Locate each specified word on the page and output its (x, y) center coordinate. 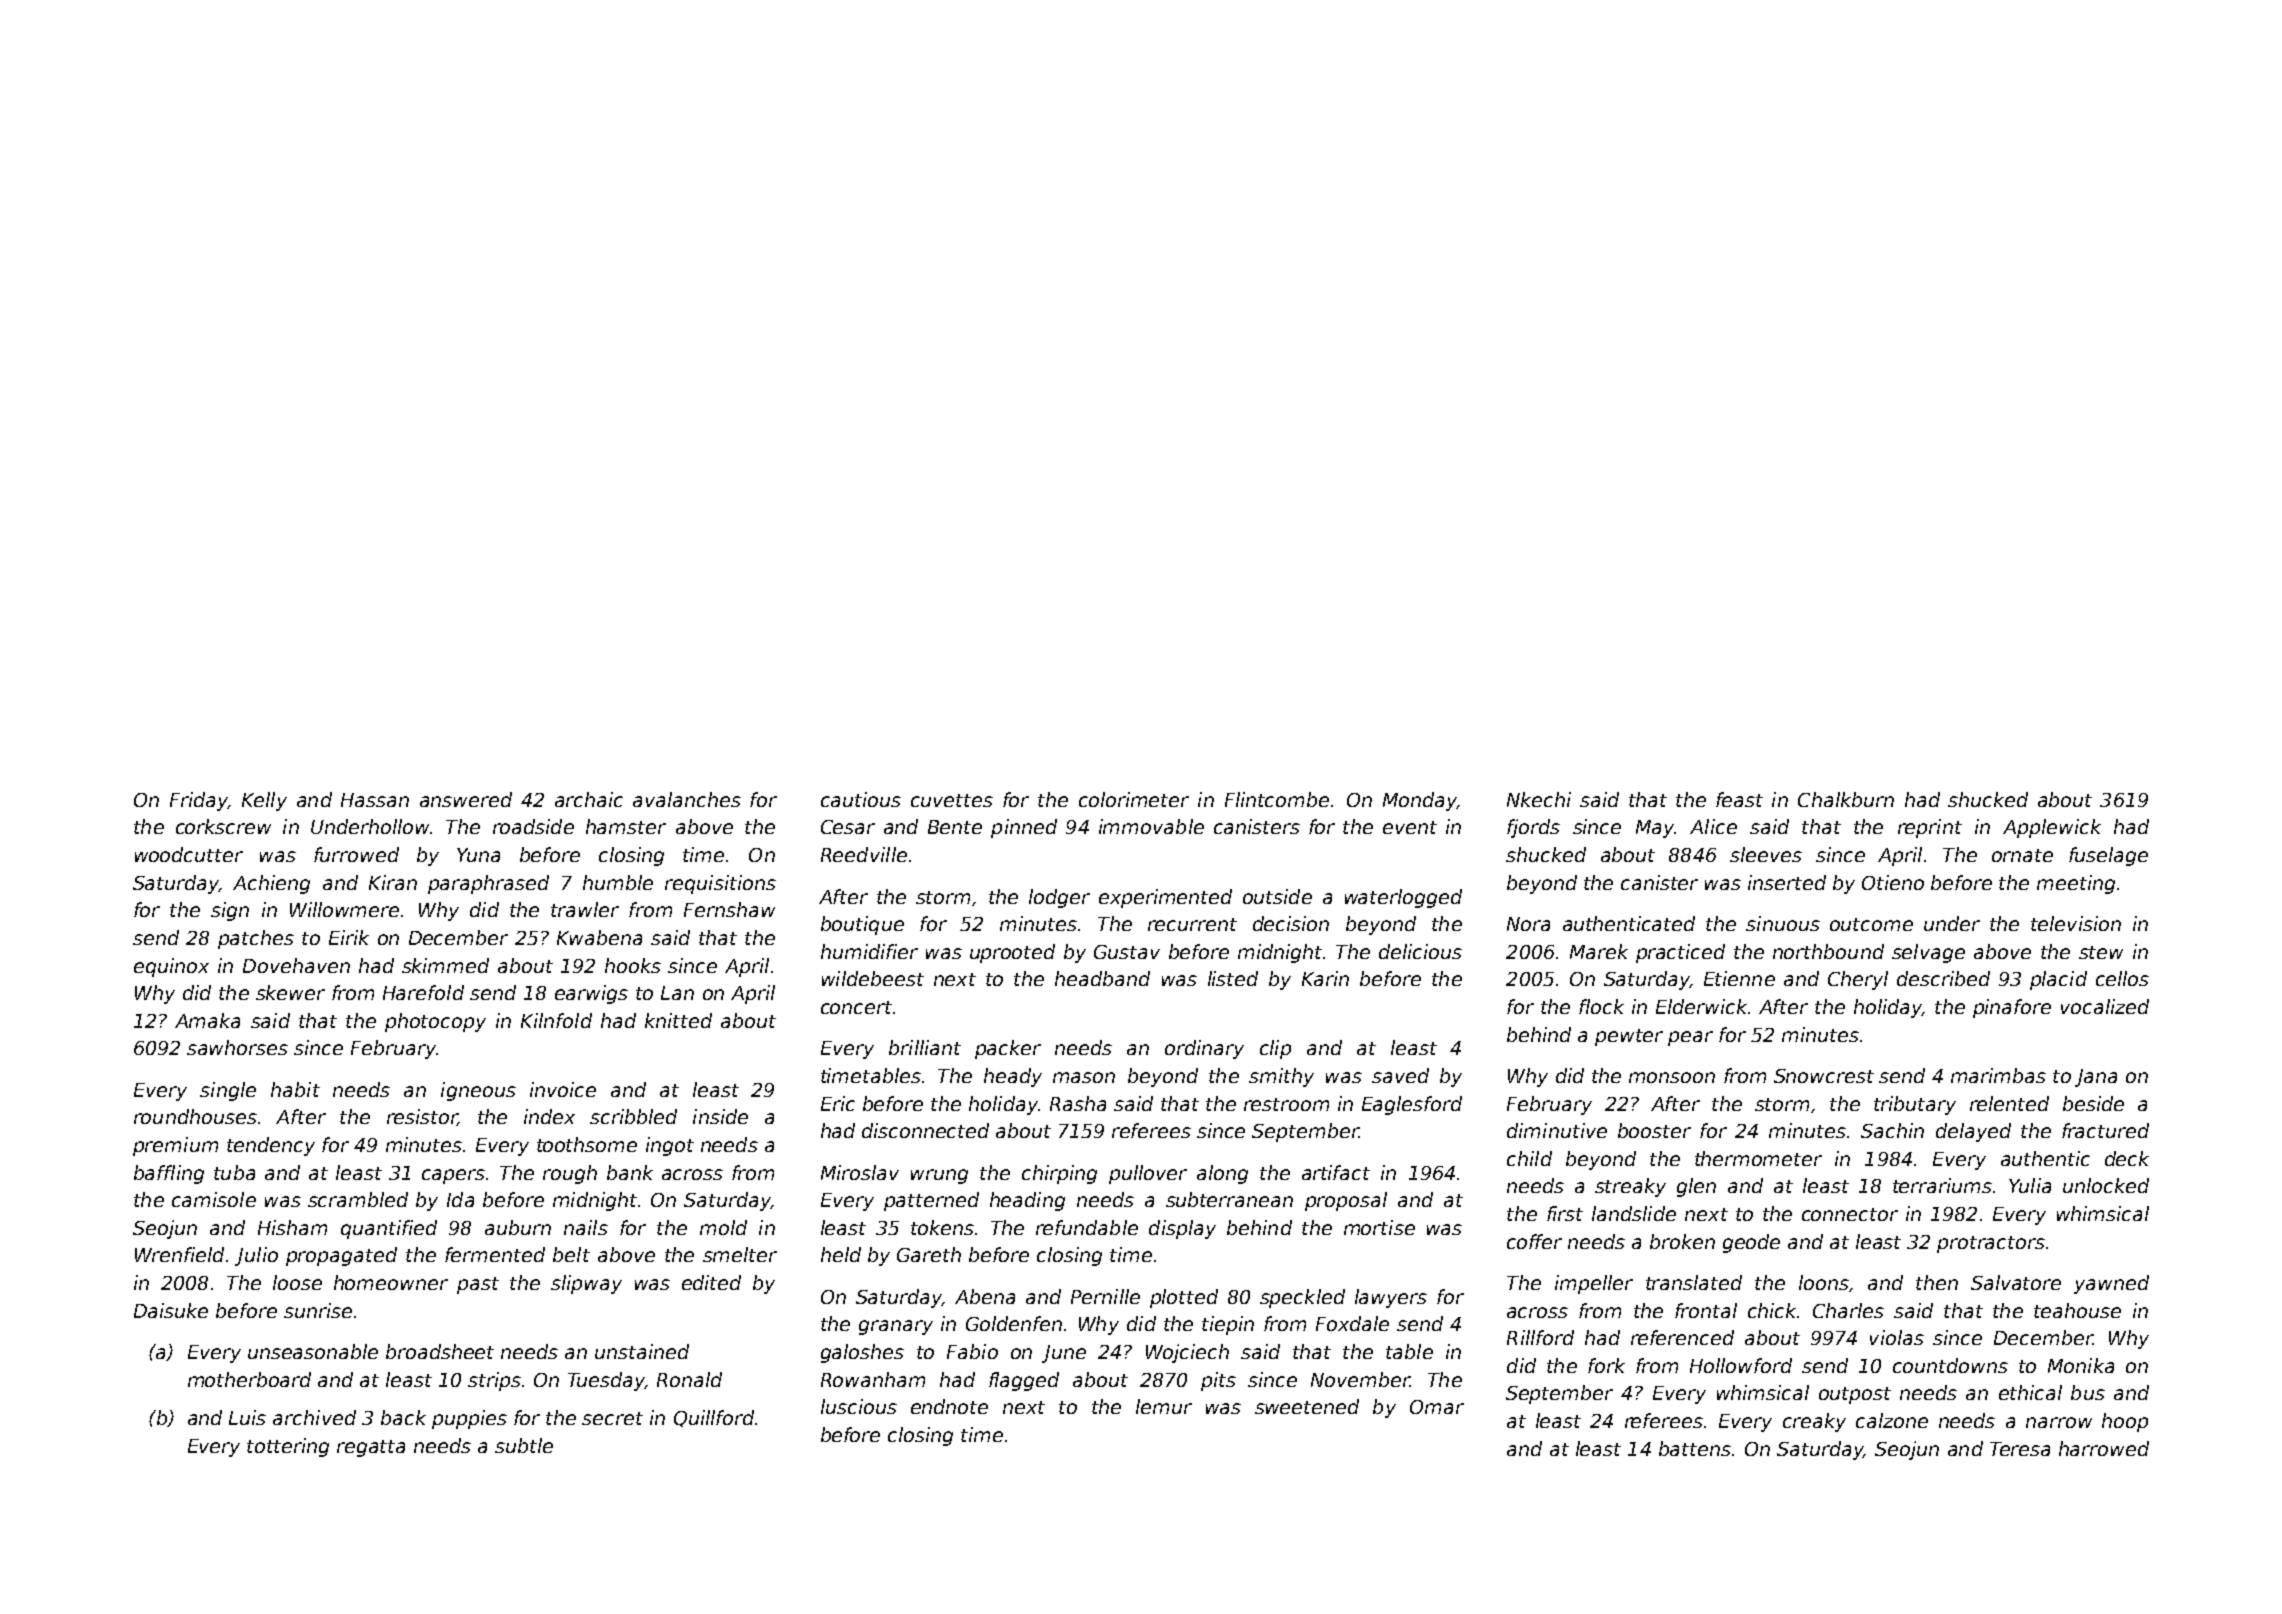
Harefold (423, 992)
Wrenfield (179, 1254)
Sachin (1892, 1130)
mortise (1379, 1227)
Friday (199, 801)
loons (1824, 1282)
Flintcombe (1277, 799)
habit (295, 1089)
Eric (838, 1103)
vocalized (2105, 1006)
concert (856, 1007)
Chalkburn (1846, 799)
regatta (371, 1448)
